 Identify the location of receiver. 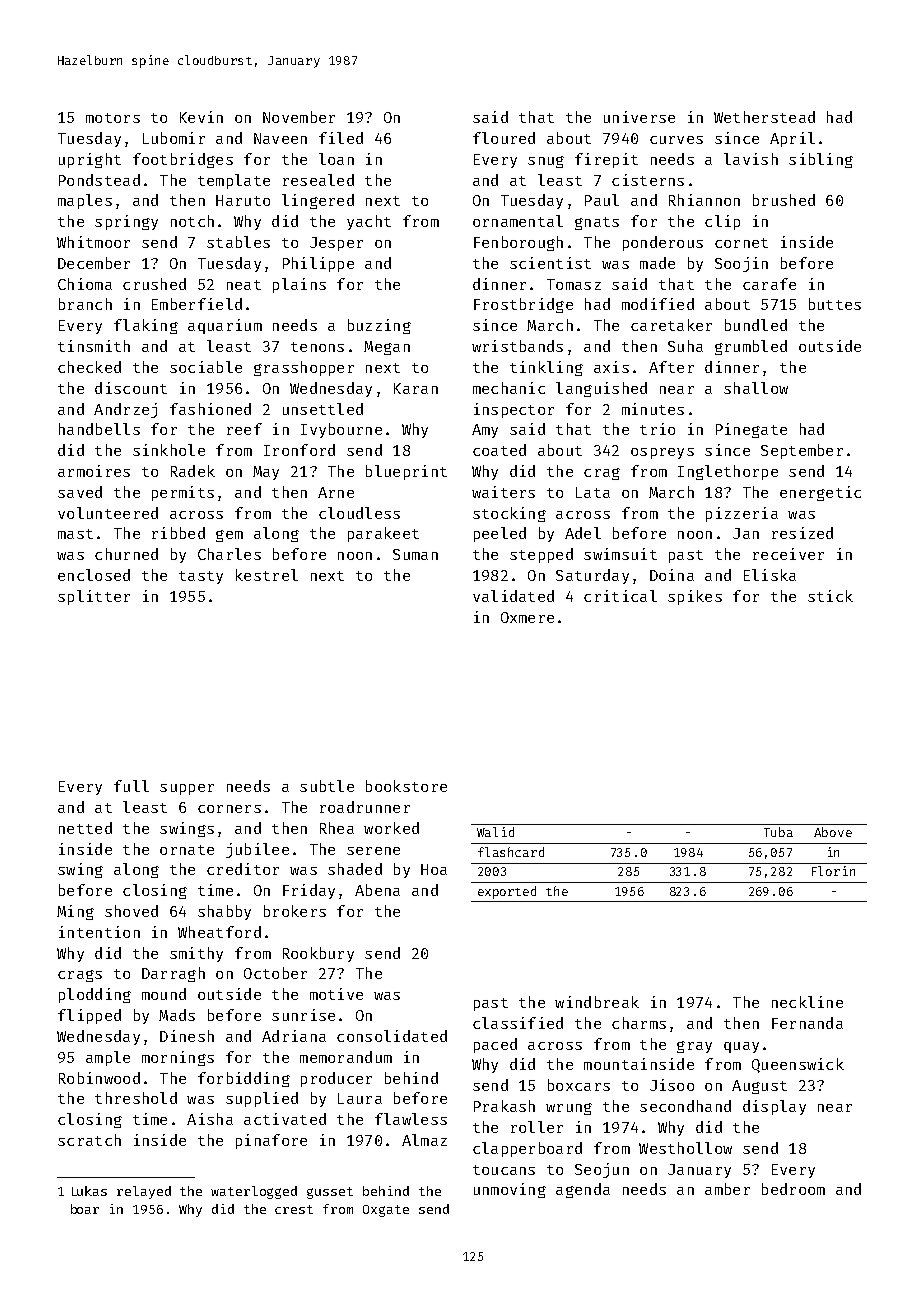
(788, 554).
